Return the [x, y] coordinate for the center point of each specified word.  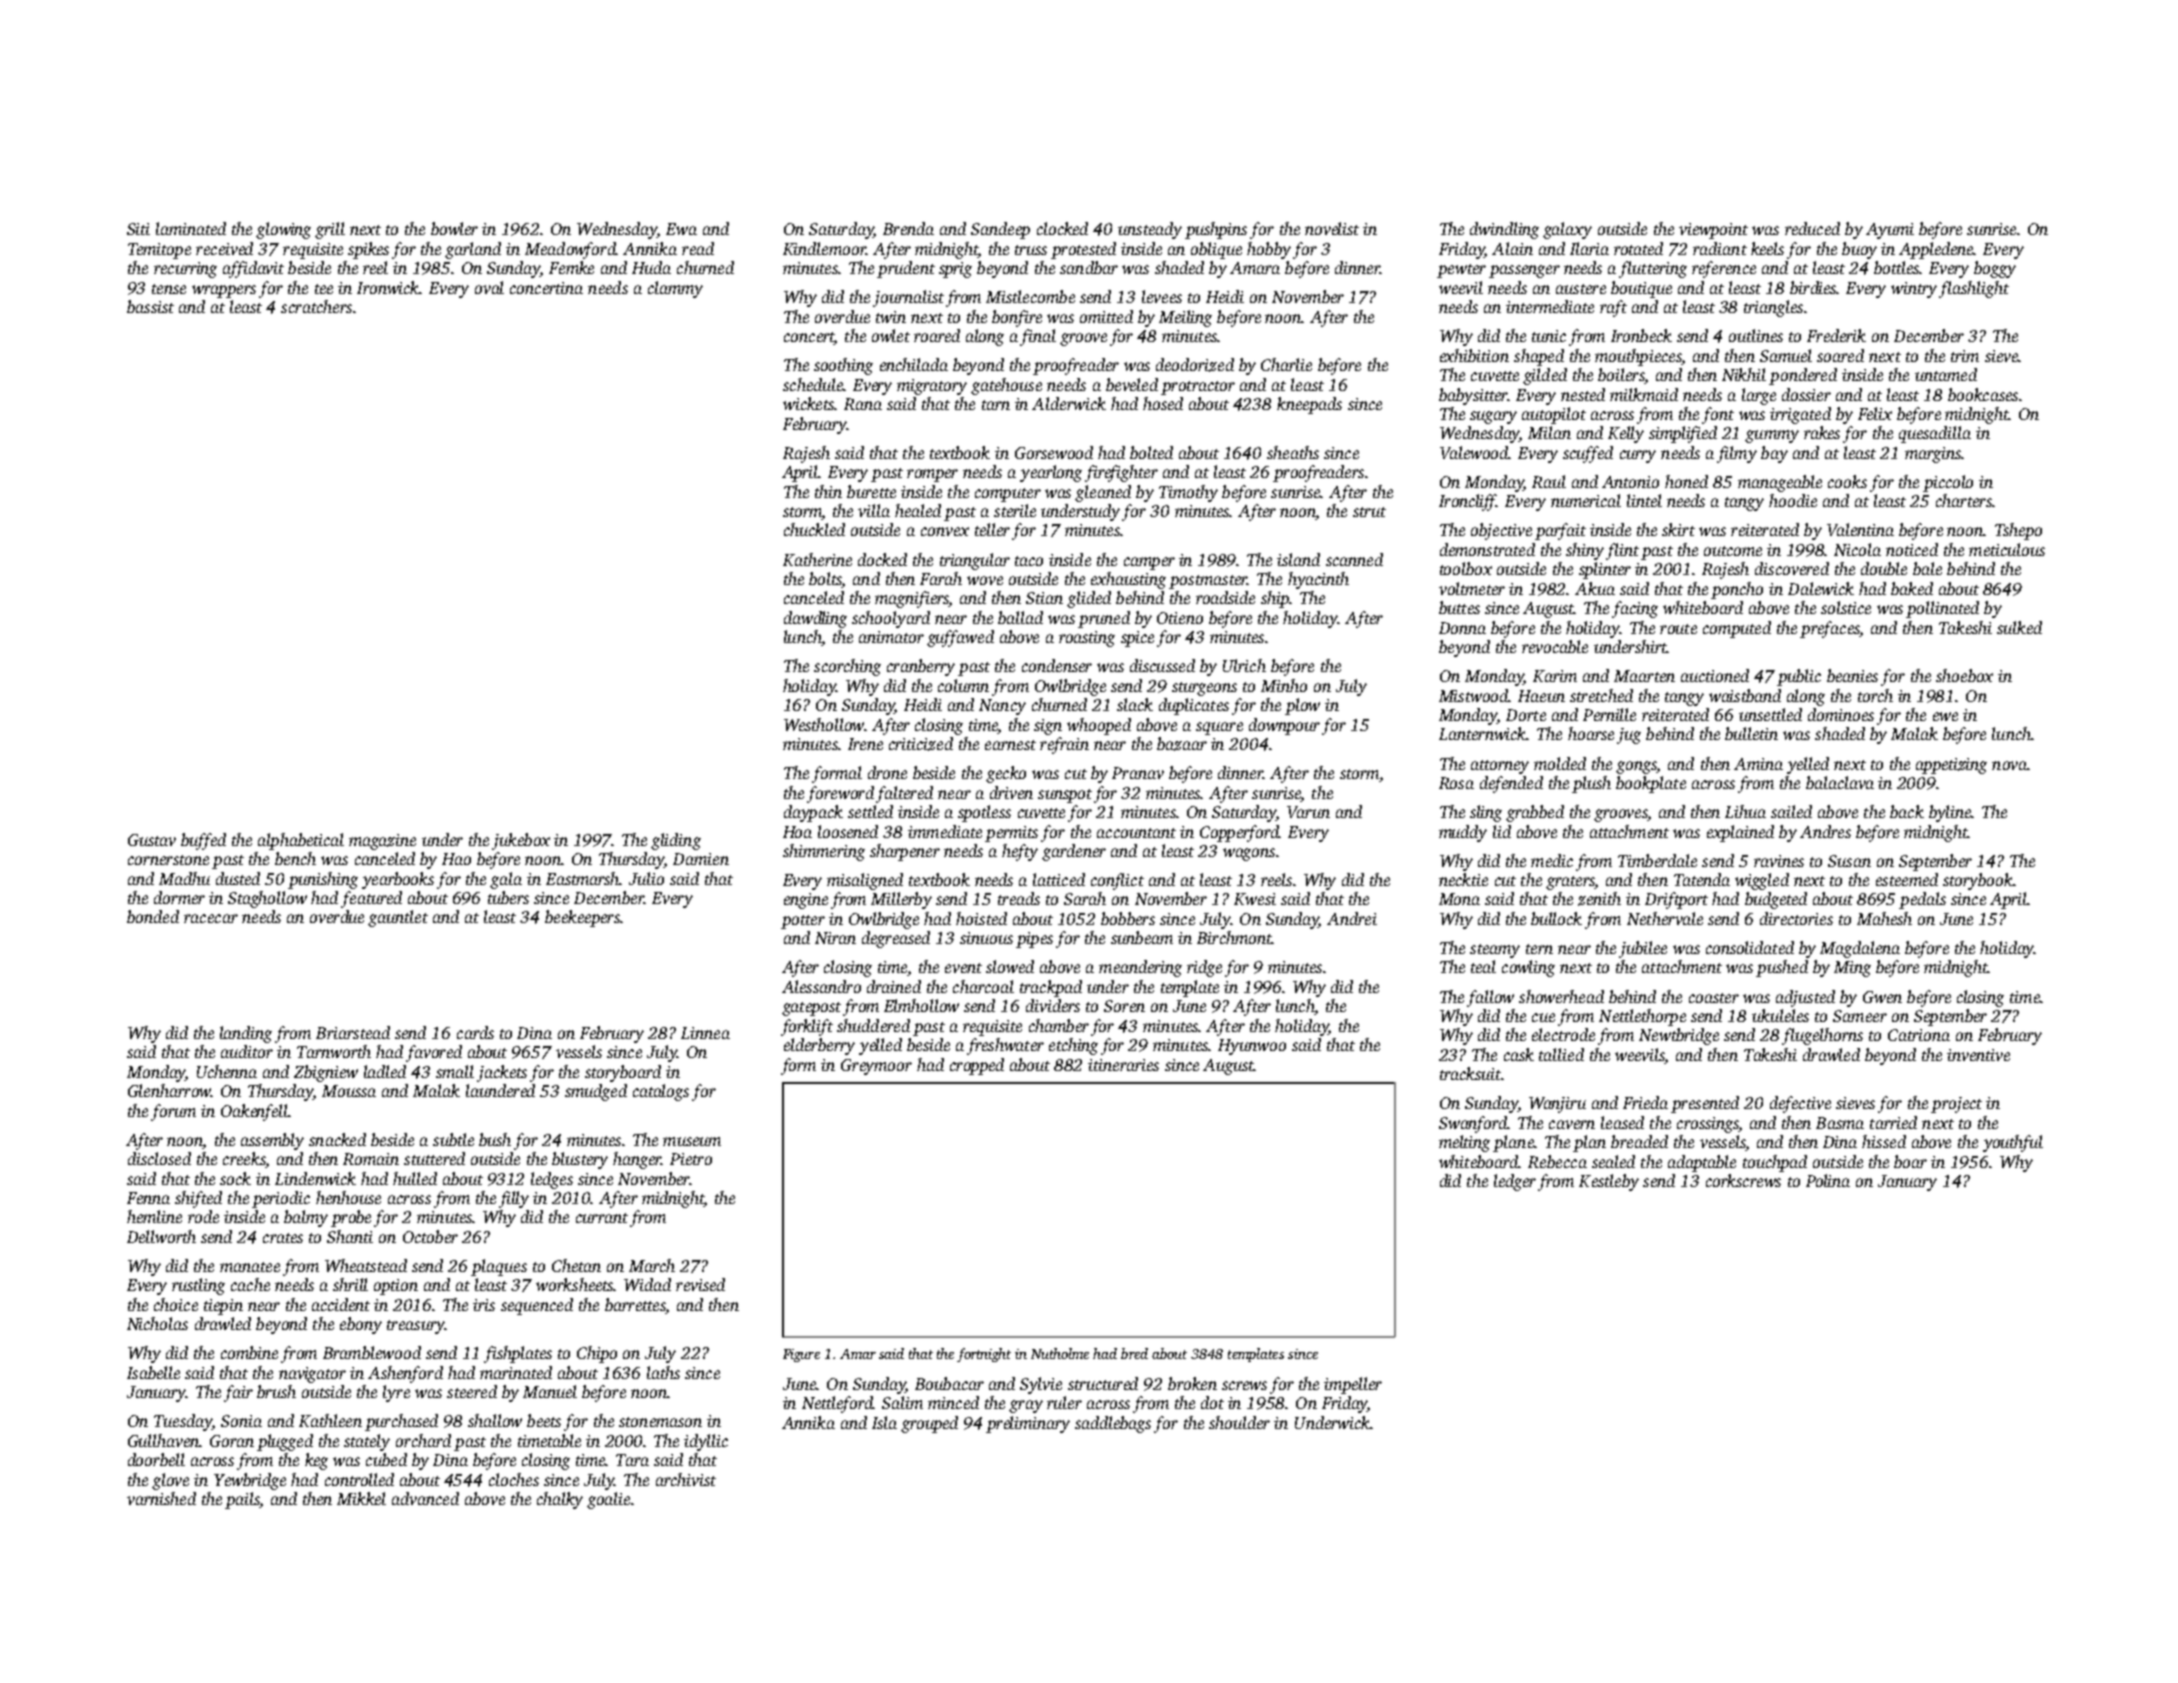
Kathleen [330, 1420]
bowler [454, 228]
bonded [153, 916]
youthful [2013, 1143]
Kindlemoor [824, 248]
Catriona [1919, 1035]
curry [1638, 456]
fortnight [984, 1355]
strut [1369, 512]
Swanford [1473, 1124]
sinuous [986, 938]
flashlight [1974, 289]
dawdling [815, 619]
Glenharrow [169, 1090]
